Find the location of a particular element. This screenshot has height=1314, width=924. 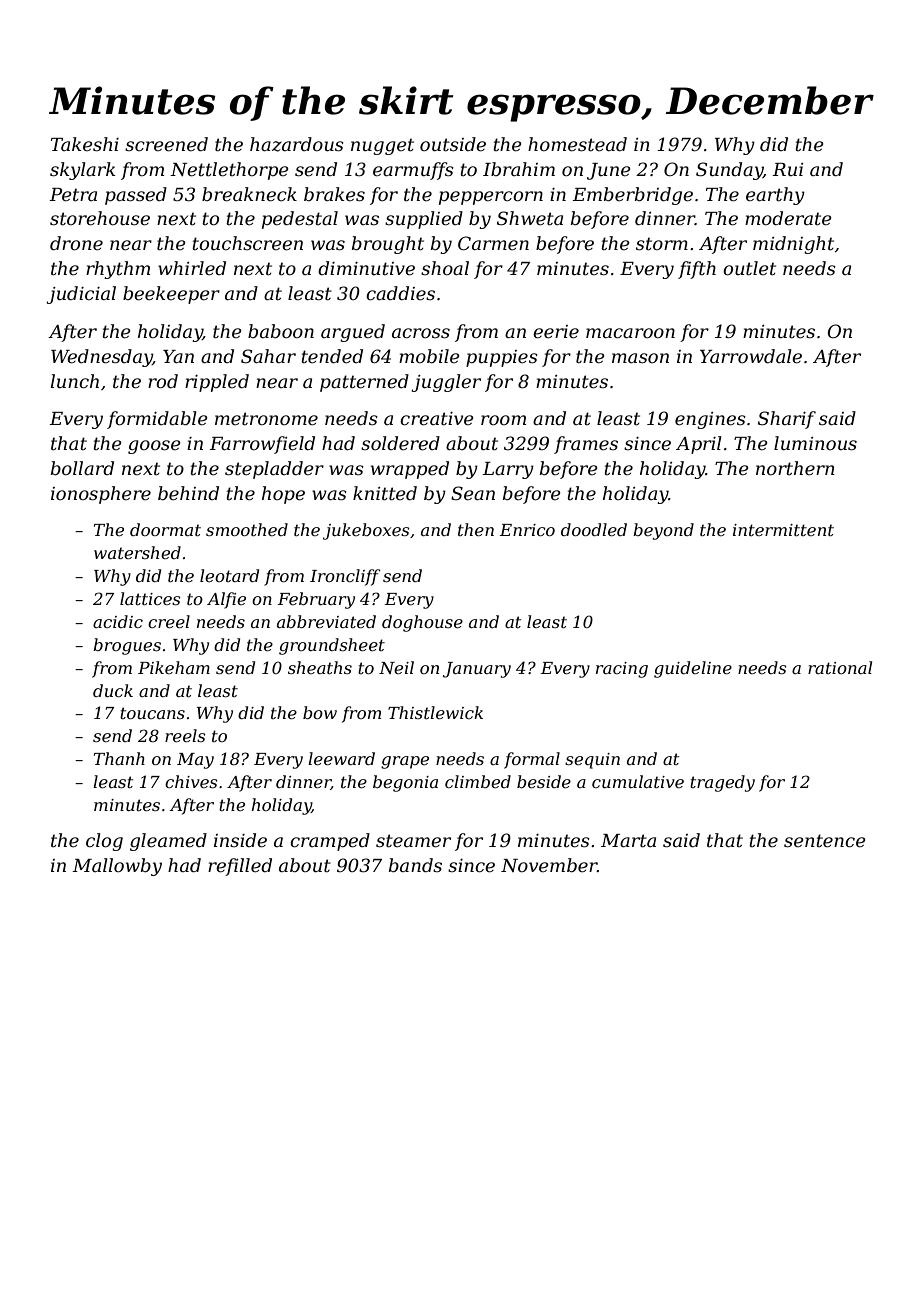

Mallowby is located at coordinates (117, 867).
